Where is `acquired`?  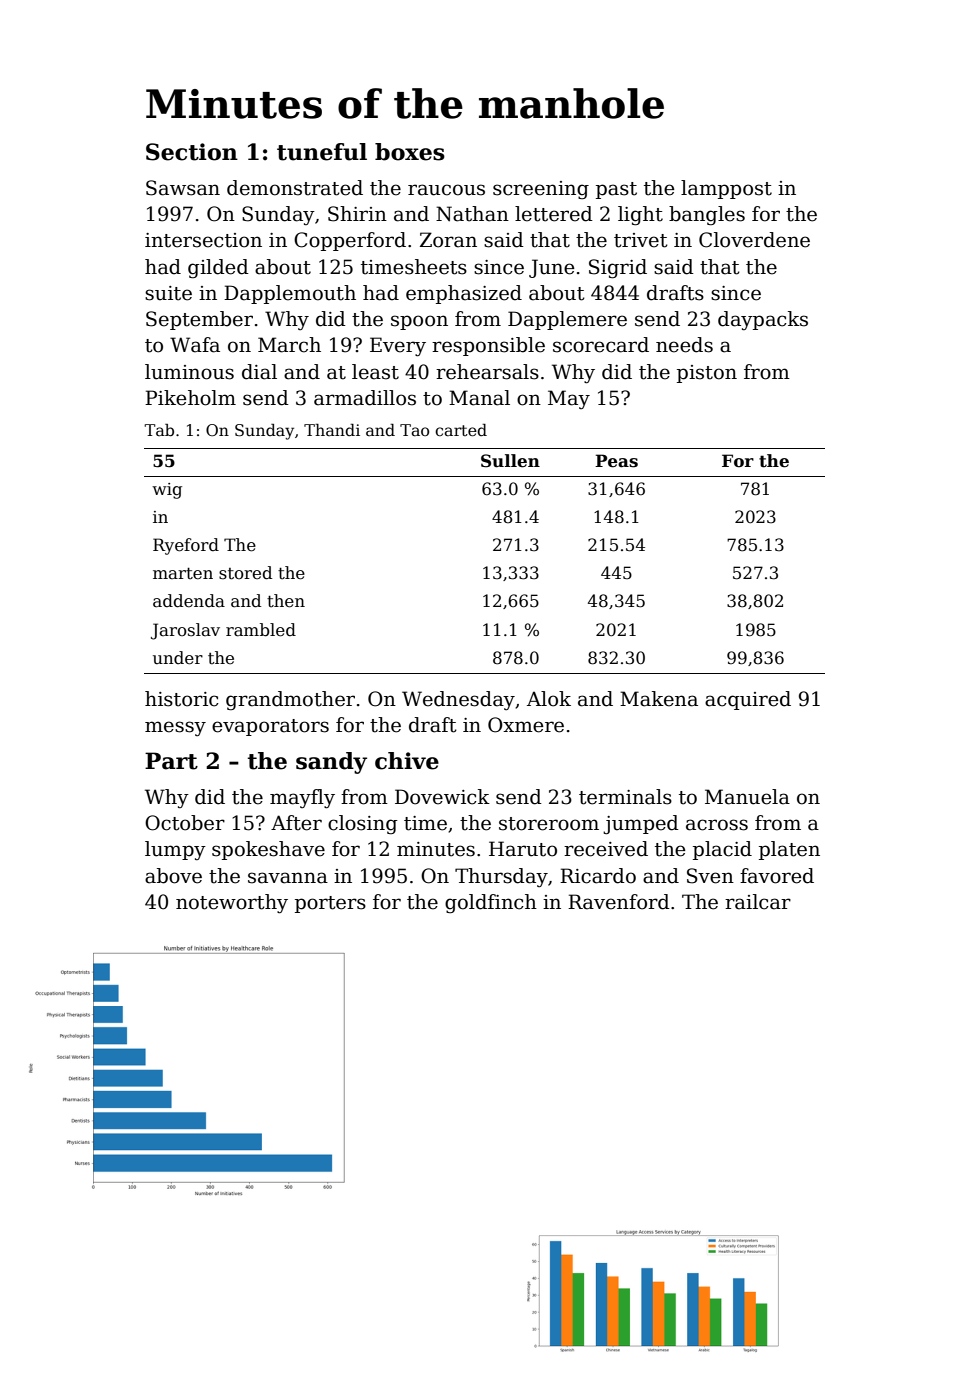 acquired is located at coordinates (748, 700).
